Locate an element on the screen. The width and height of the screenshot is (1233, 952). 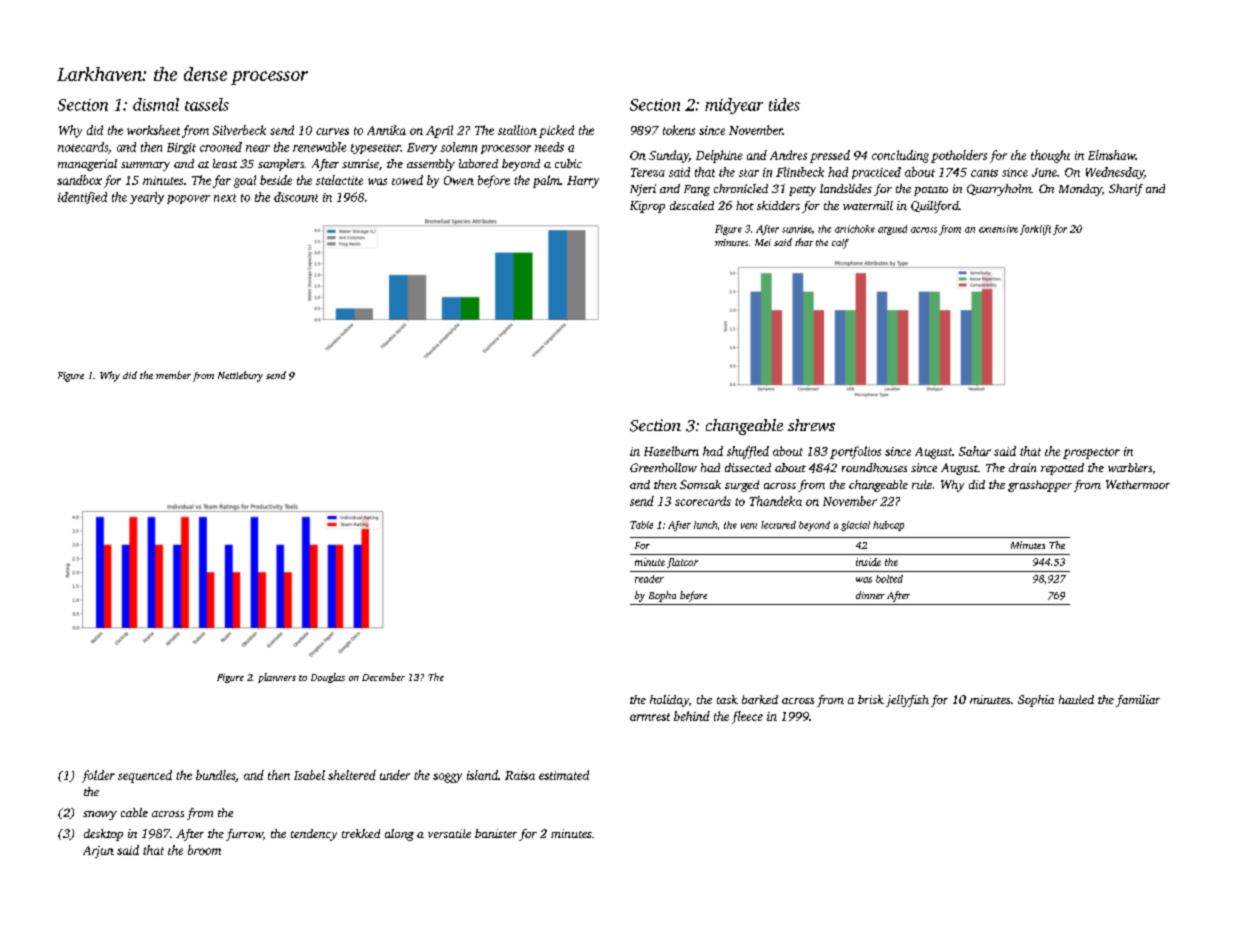
portfolios is located at coordinates (855, 452).
